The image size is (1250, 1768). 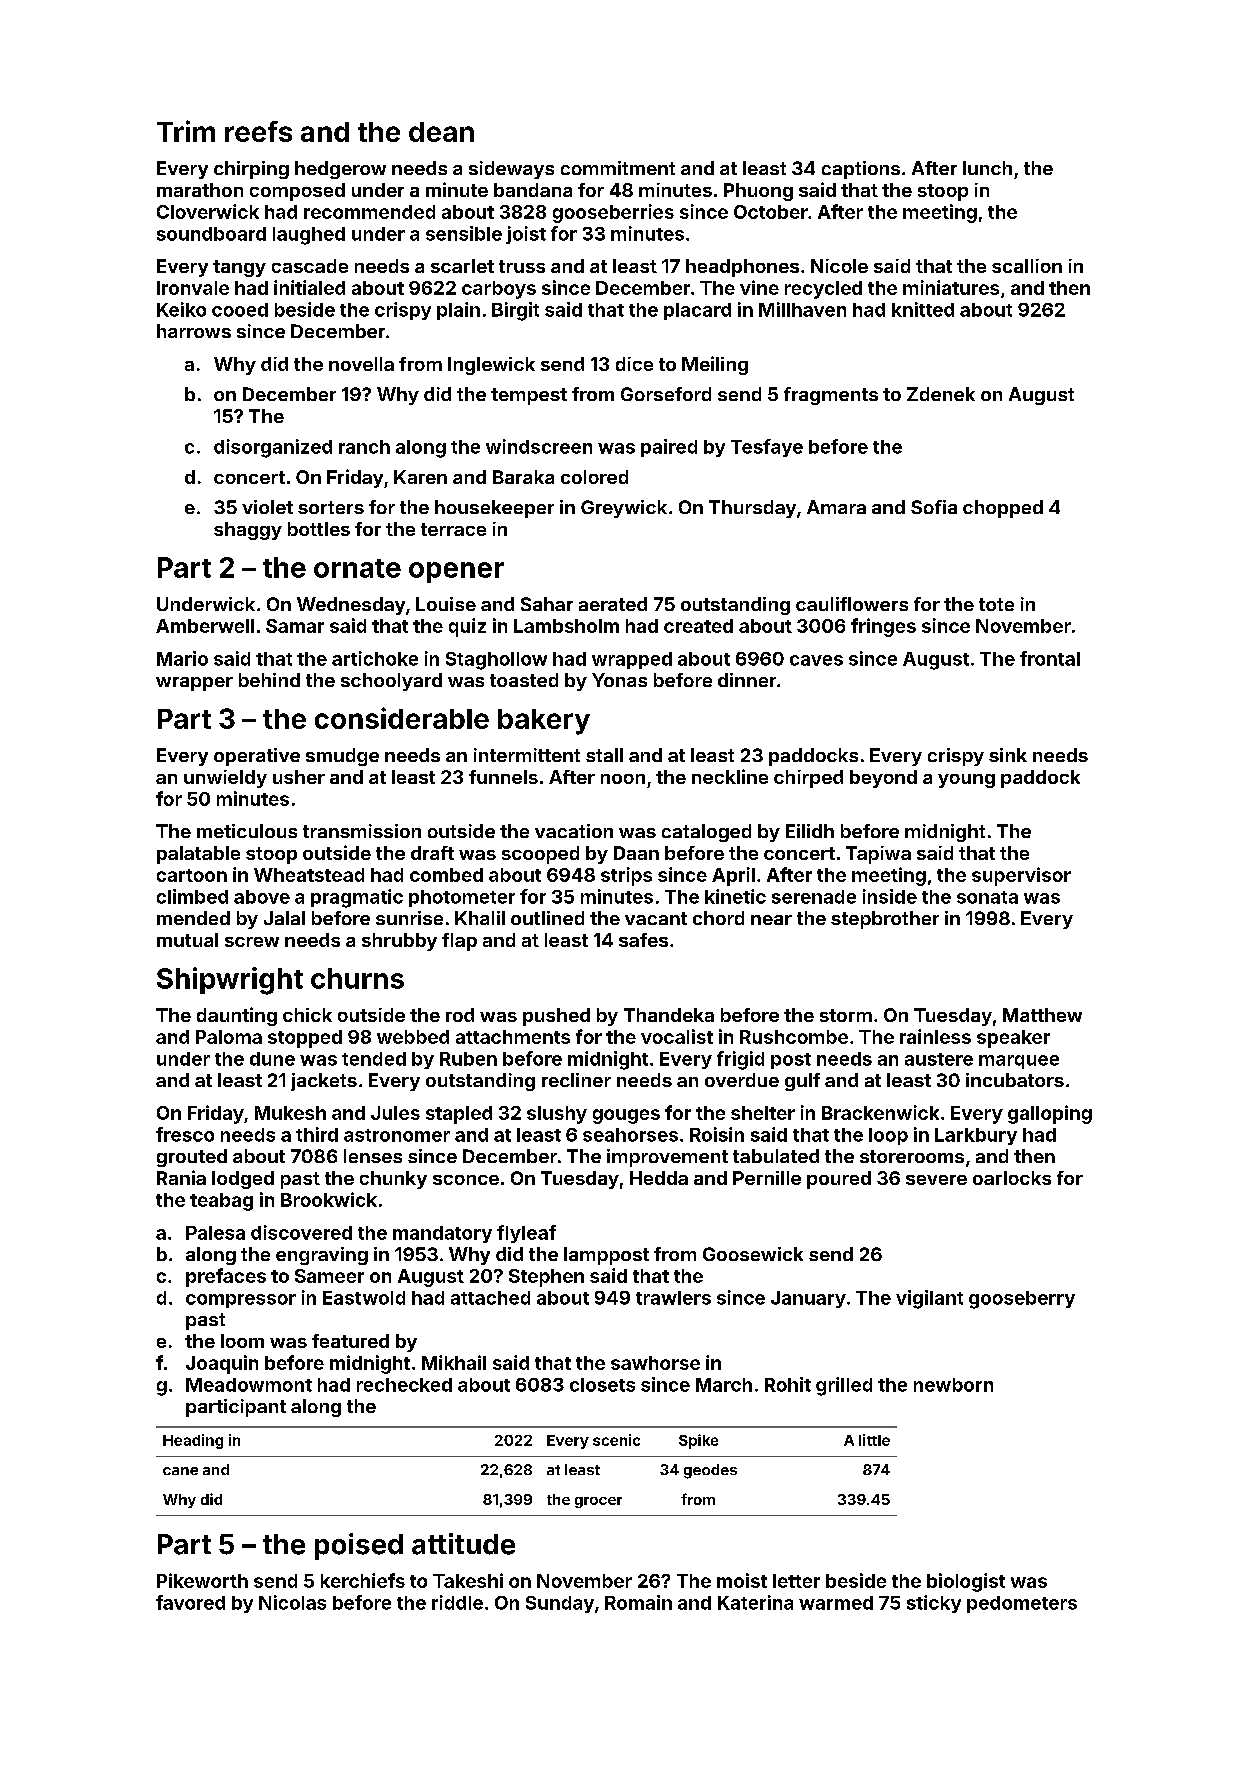 What do you see at coordinates (186, 131) in the image?
I see `Trim` at bounding box center [186, 131].
